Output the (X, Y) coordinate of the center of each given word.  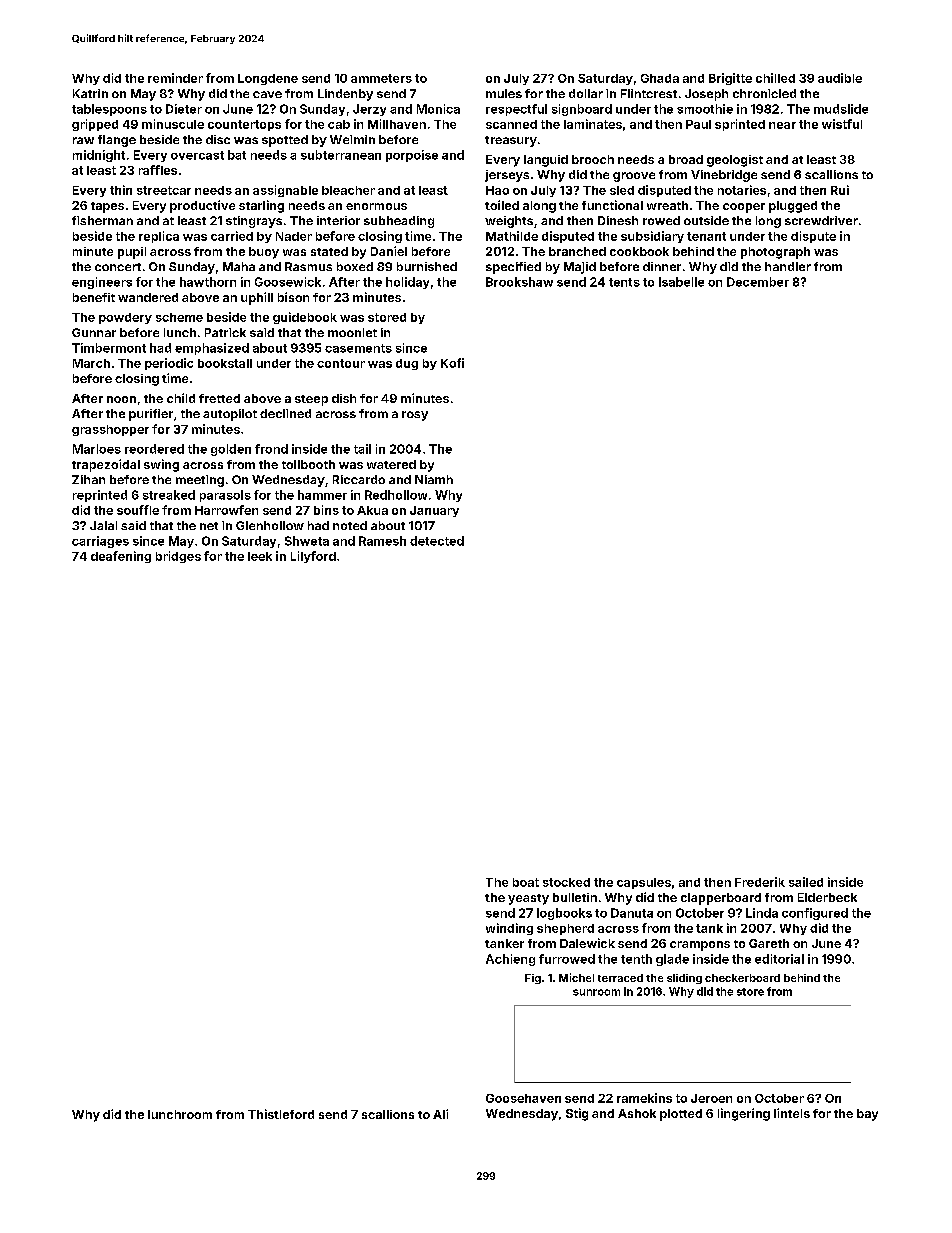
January (434, 511)
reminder (175, 78)
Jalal (103, 525)
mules (504, 93)
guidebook (305, 318)
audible (840, 78)
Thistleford (281, 1114)
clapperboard (721, 899)
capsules (644, 883)
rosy (415, 416)
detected (437, 541)
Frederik (760, 882)
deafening (121, 557)
